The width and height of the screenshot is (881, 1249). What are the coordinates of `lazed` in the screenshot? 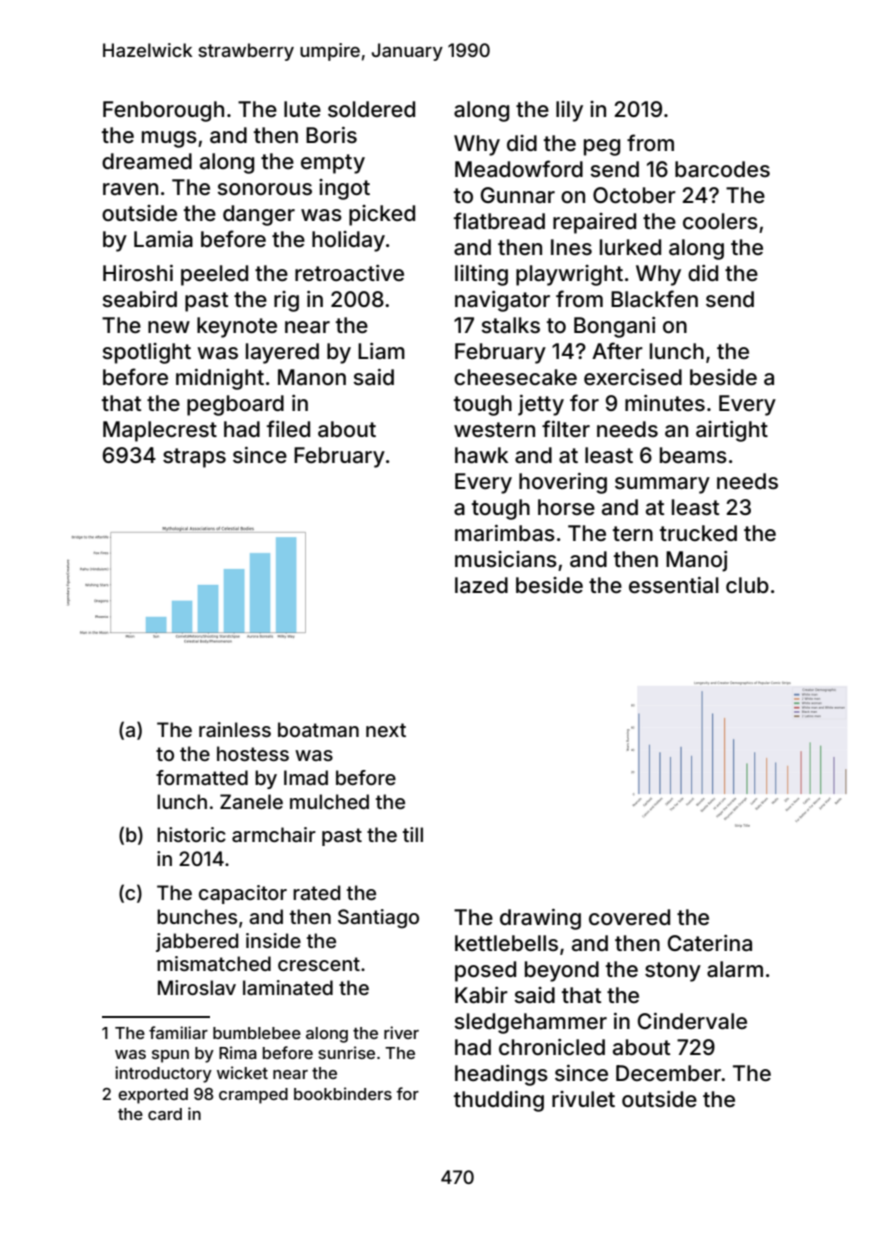 It's located at (481, 585).
